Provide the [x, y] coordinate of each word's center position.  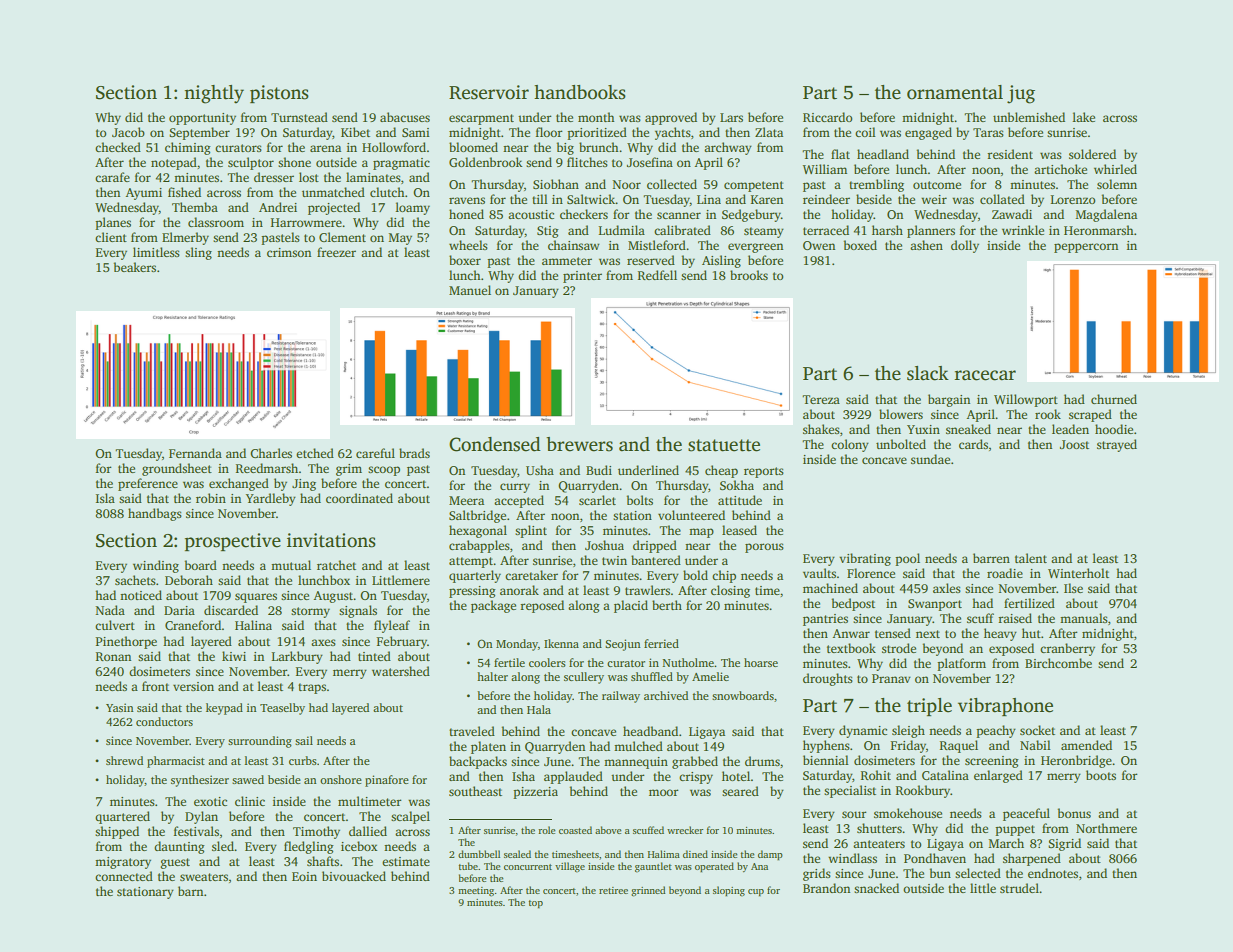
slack [928, 373]
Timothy [316, 832]
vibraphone [1005, 707]
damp [770, 855]
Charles [271, 453]
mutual [291, 565]
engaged [928, 133]
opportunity [202, 119]
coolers [547, 662]
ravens [467, 200]
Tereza [821, 399]
